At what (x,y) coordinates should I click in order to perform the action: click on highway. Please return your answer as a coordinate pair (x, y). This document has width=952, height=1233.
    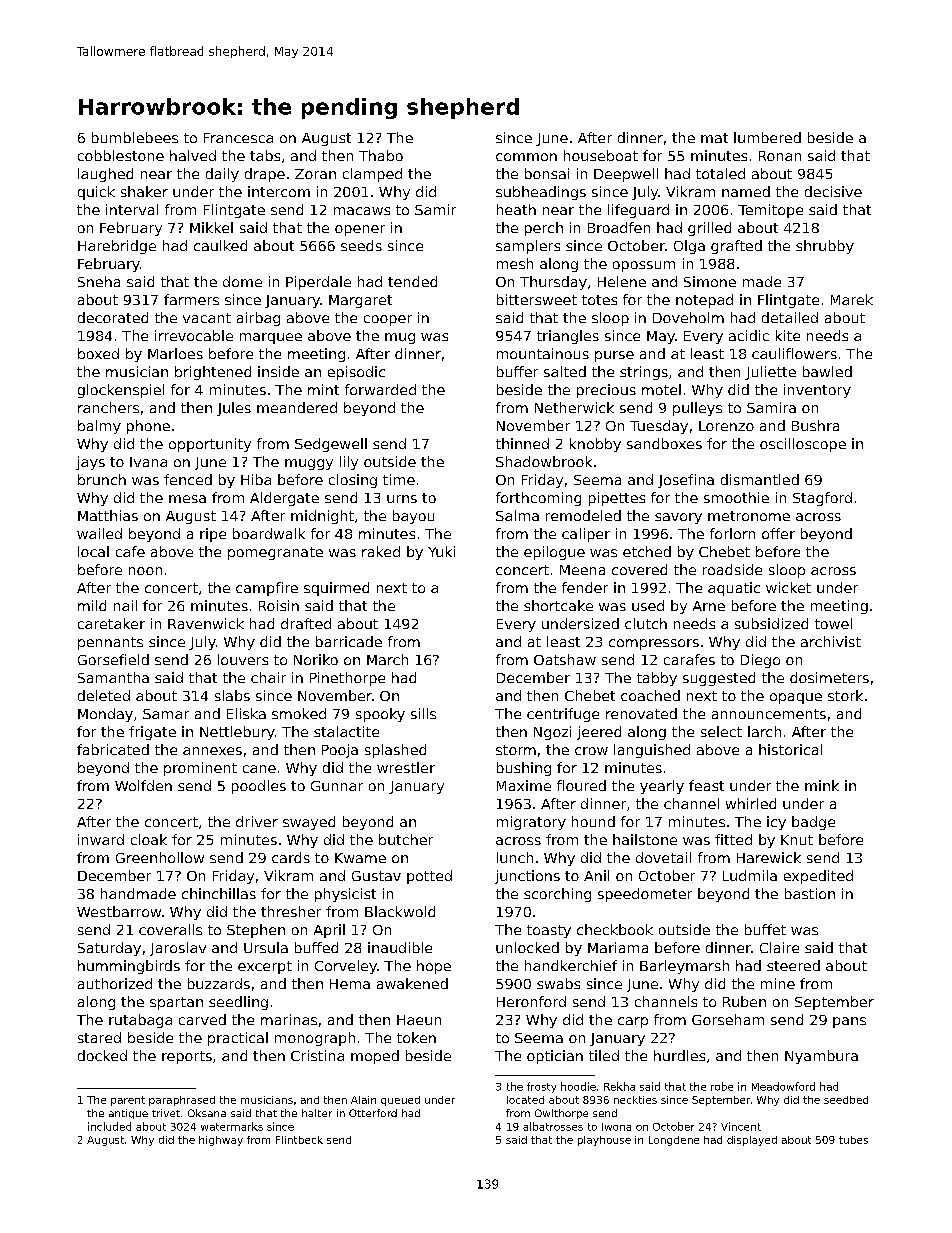
    Looking at the image, I should click on (221, 1141).
